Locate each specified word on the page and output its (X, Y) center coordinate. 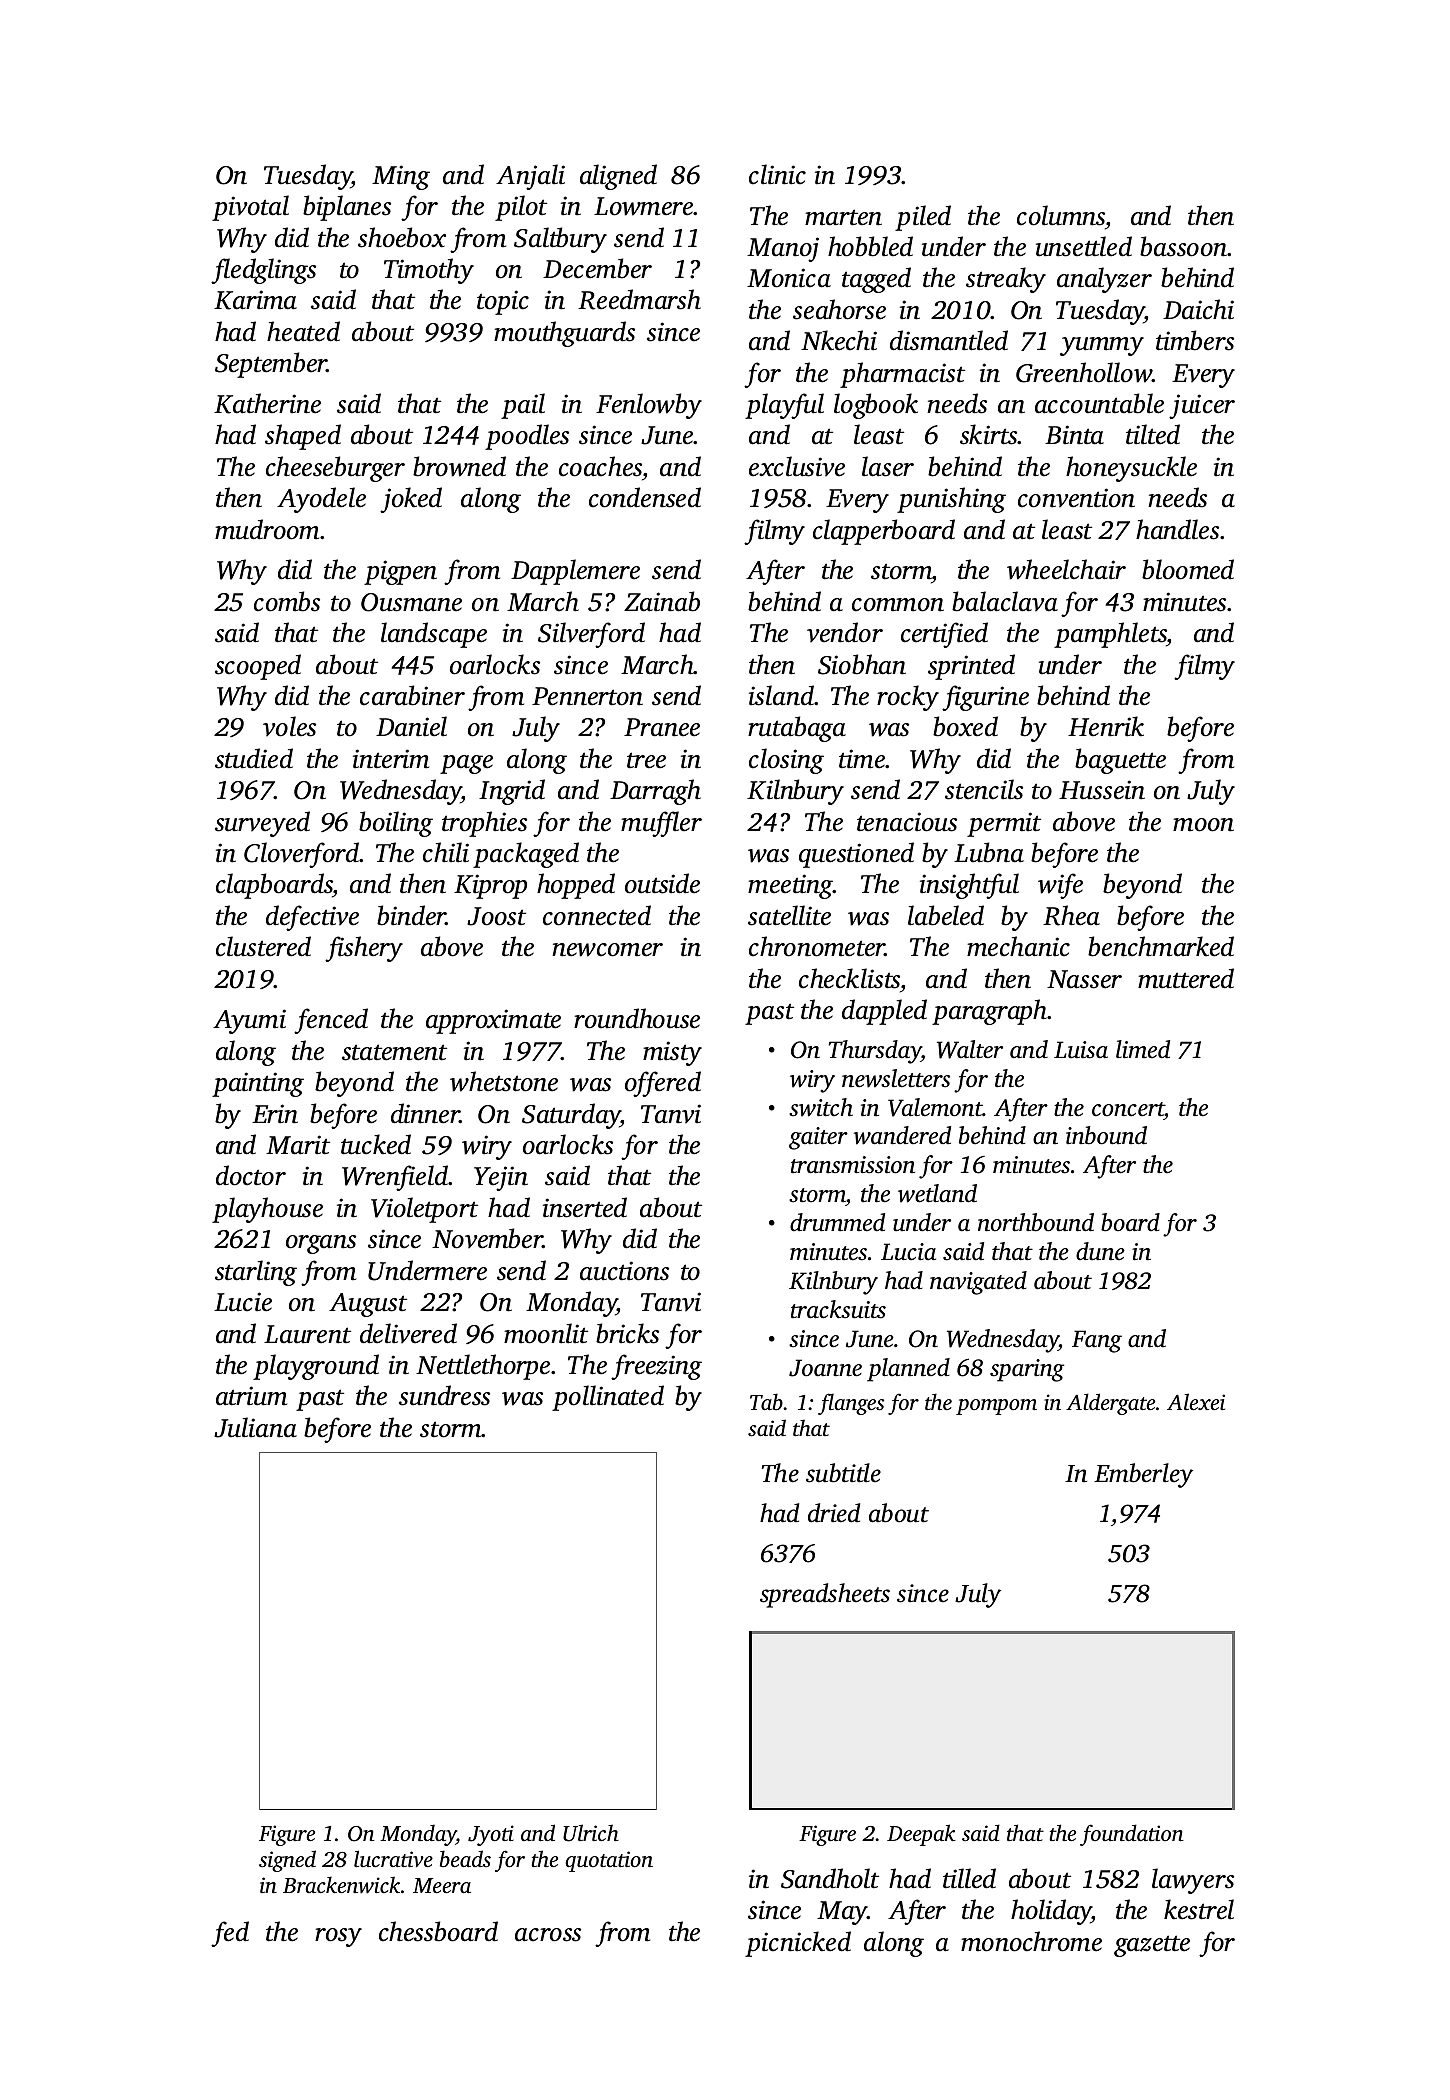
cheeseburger (335, 469)
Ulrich (591, 1833)
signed (287, 1861)
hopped (576, 886)
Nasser (1084, 979)
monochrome (1031, 1941)
